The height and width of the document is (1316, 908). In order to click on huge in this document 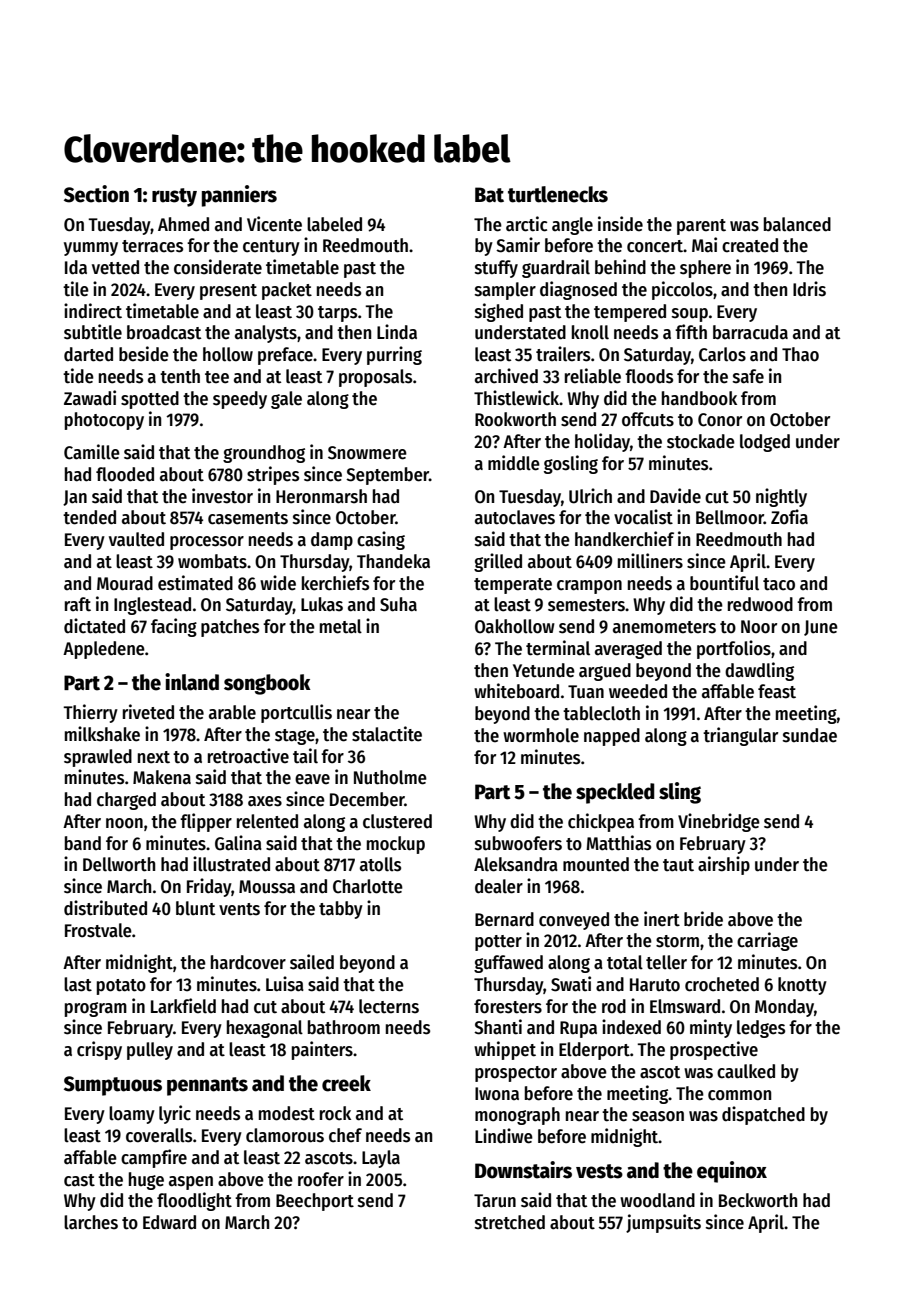, I will do `click(146, 1181)`.
